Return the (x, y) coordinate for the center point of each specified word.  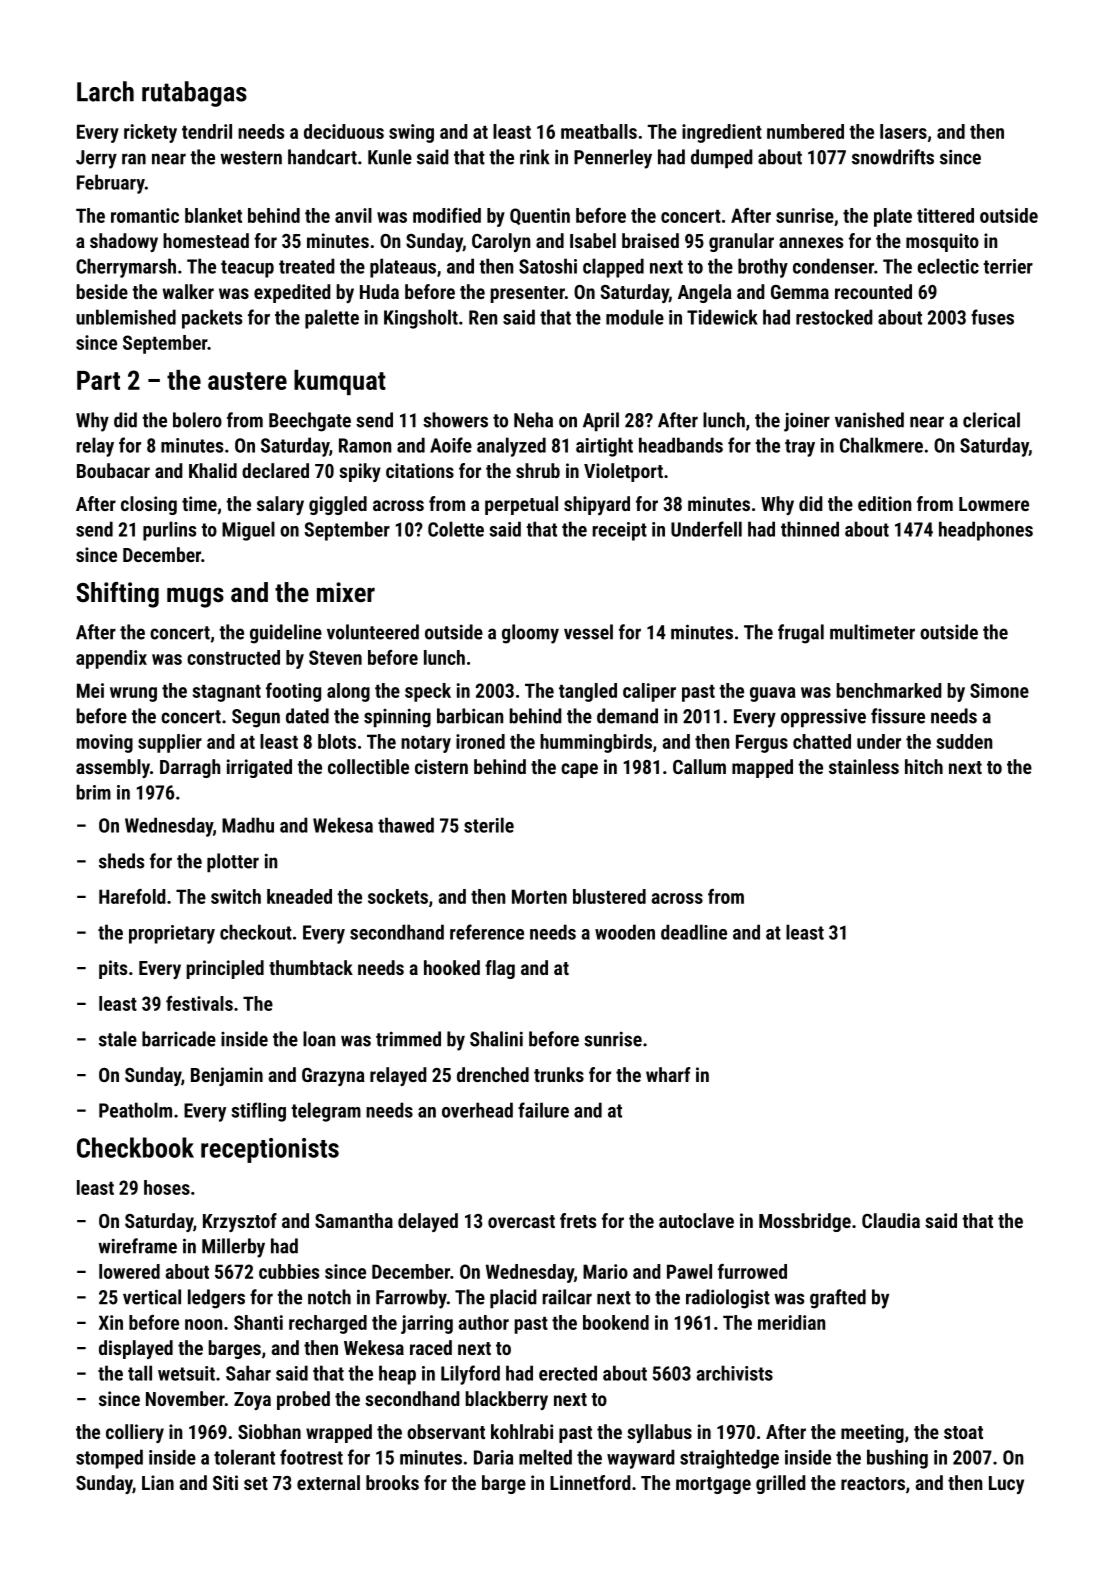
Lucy (1006, 1485)
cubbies (289, 1271)
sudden (964, 741)
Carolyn (501, 242)
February (111, 184)
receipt (620, 531)
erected (568, 1373)
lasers (903, 131)
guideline (286, 634)
